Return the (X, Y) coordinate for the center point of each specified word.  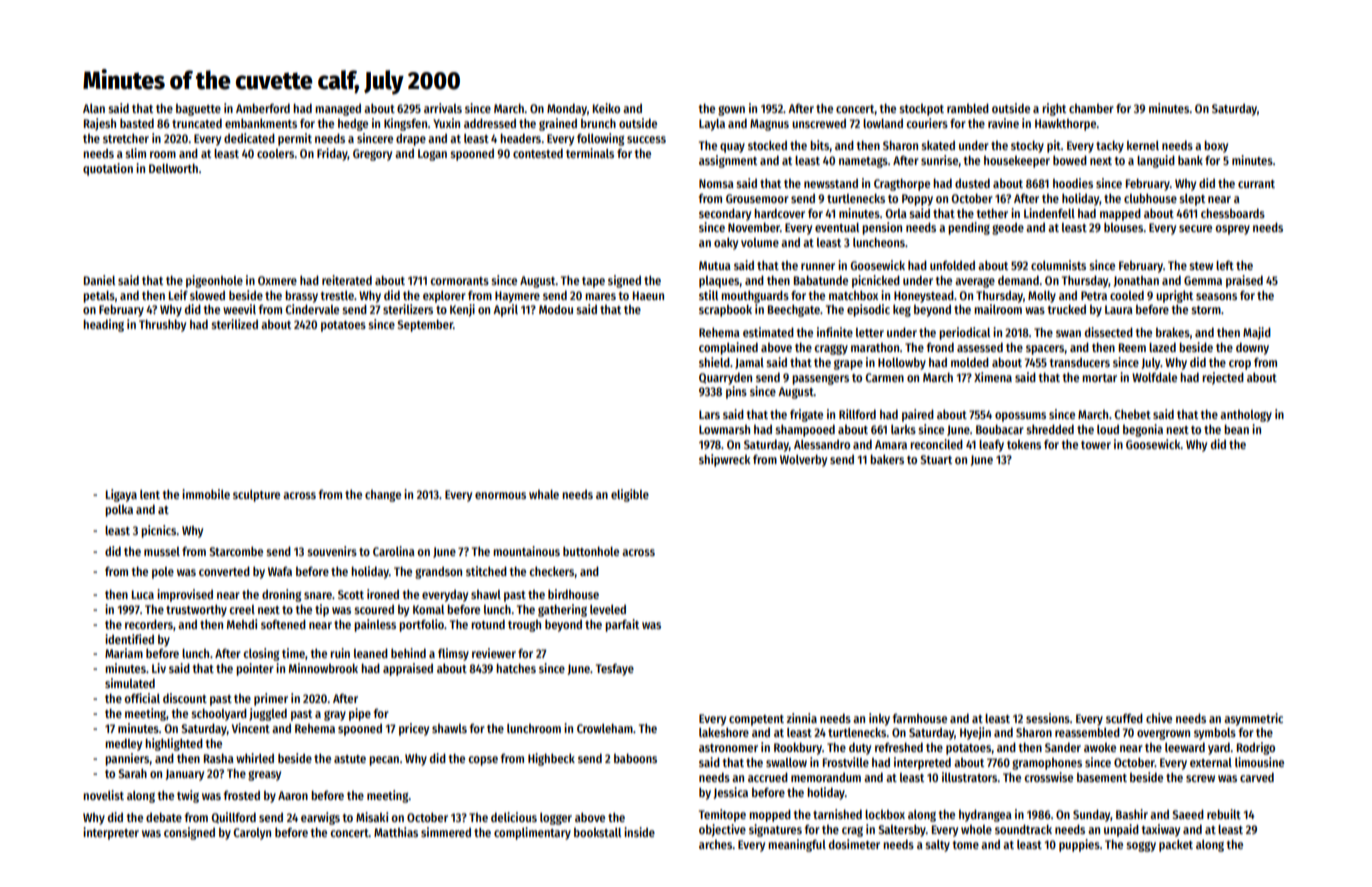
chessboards (1233, 213)
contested (538, 153)
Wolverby (803, 460)
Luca (143, 594)
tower (1096, 445)
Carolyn (252, 834)
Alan (94, 108)
